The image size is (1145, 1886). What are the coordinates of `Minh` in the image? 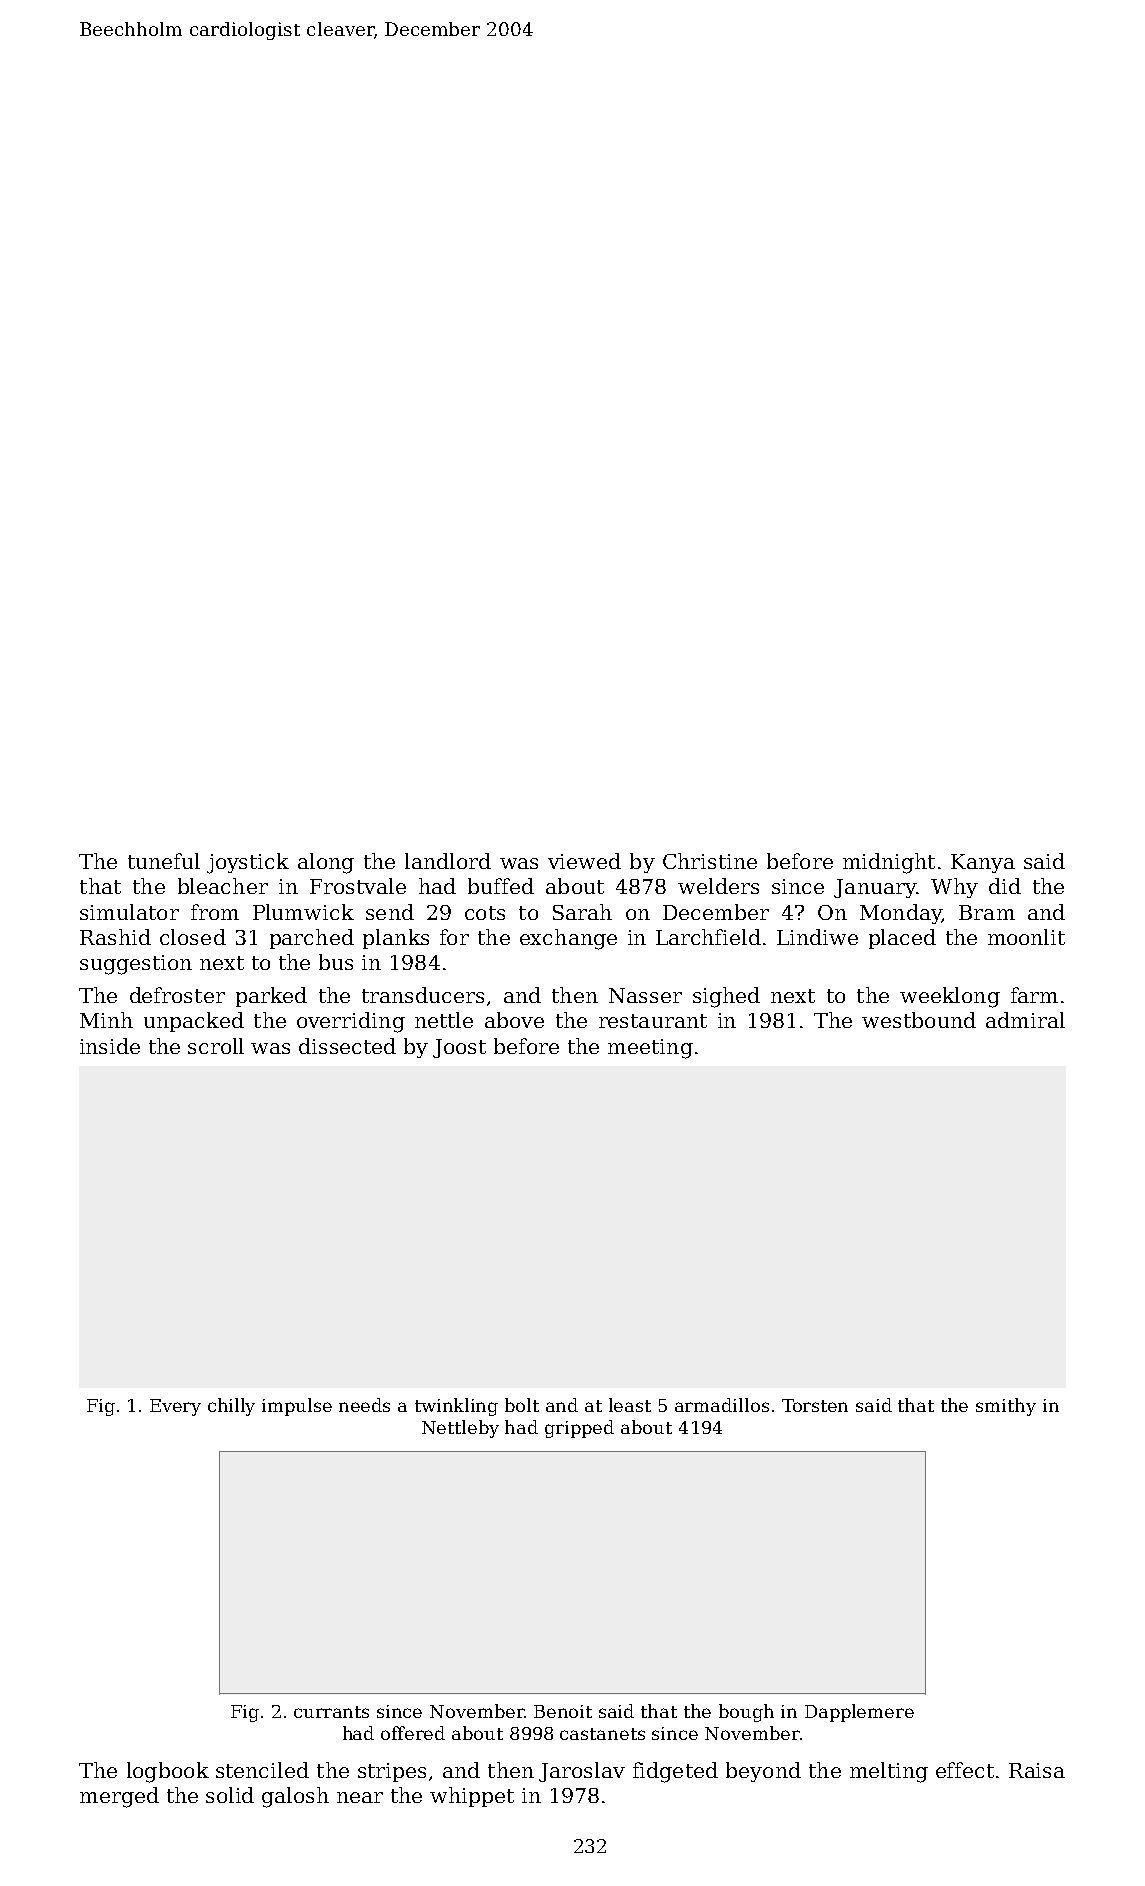 It's located at (106, 1020).
